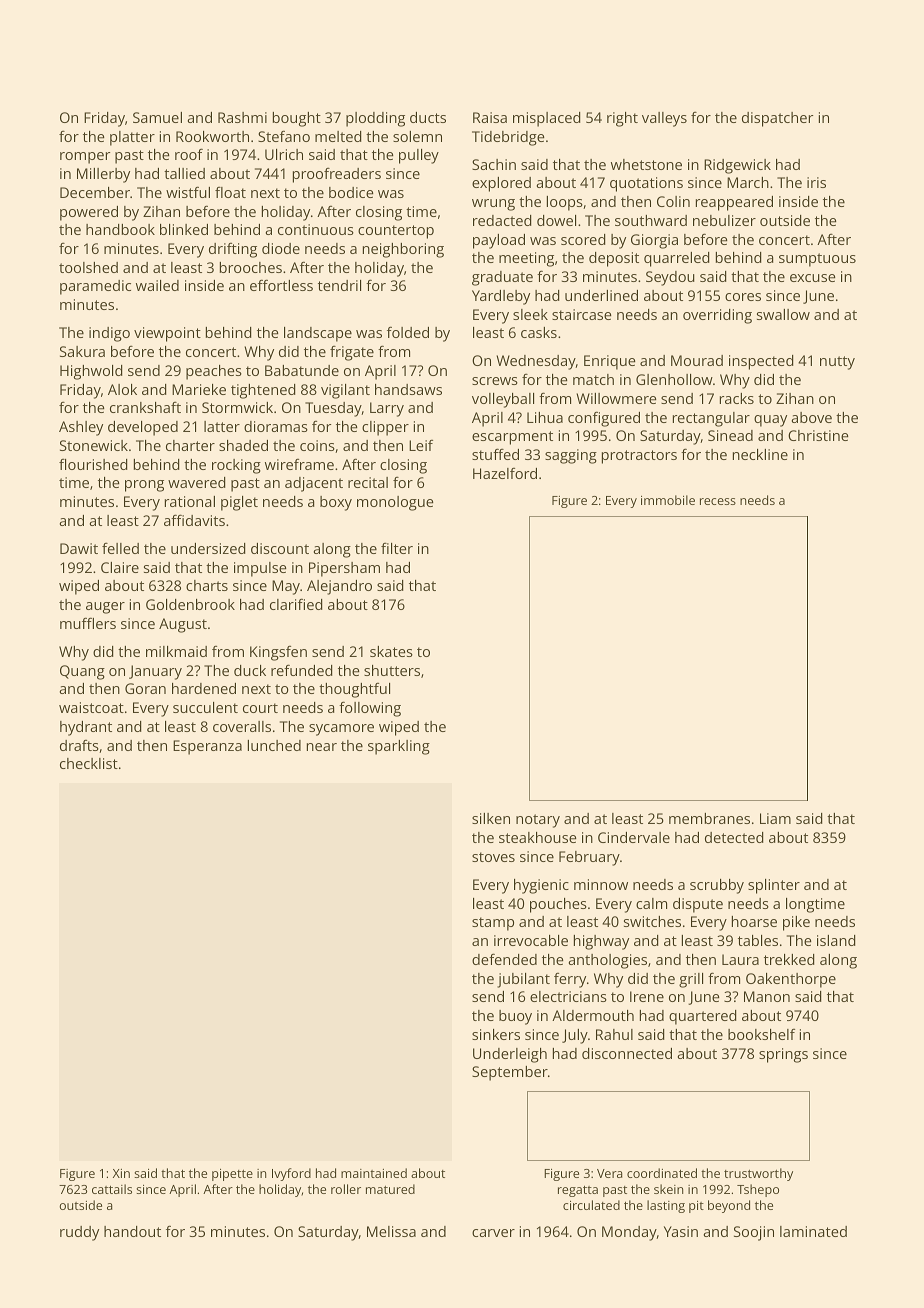 The height and width of the document is (1308, 924). Describe the element at coordinates (93, 464) in the document. I see `flourished` at that location.
